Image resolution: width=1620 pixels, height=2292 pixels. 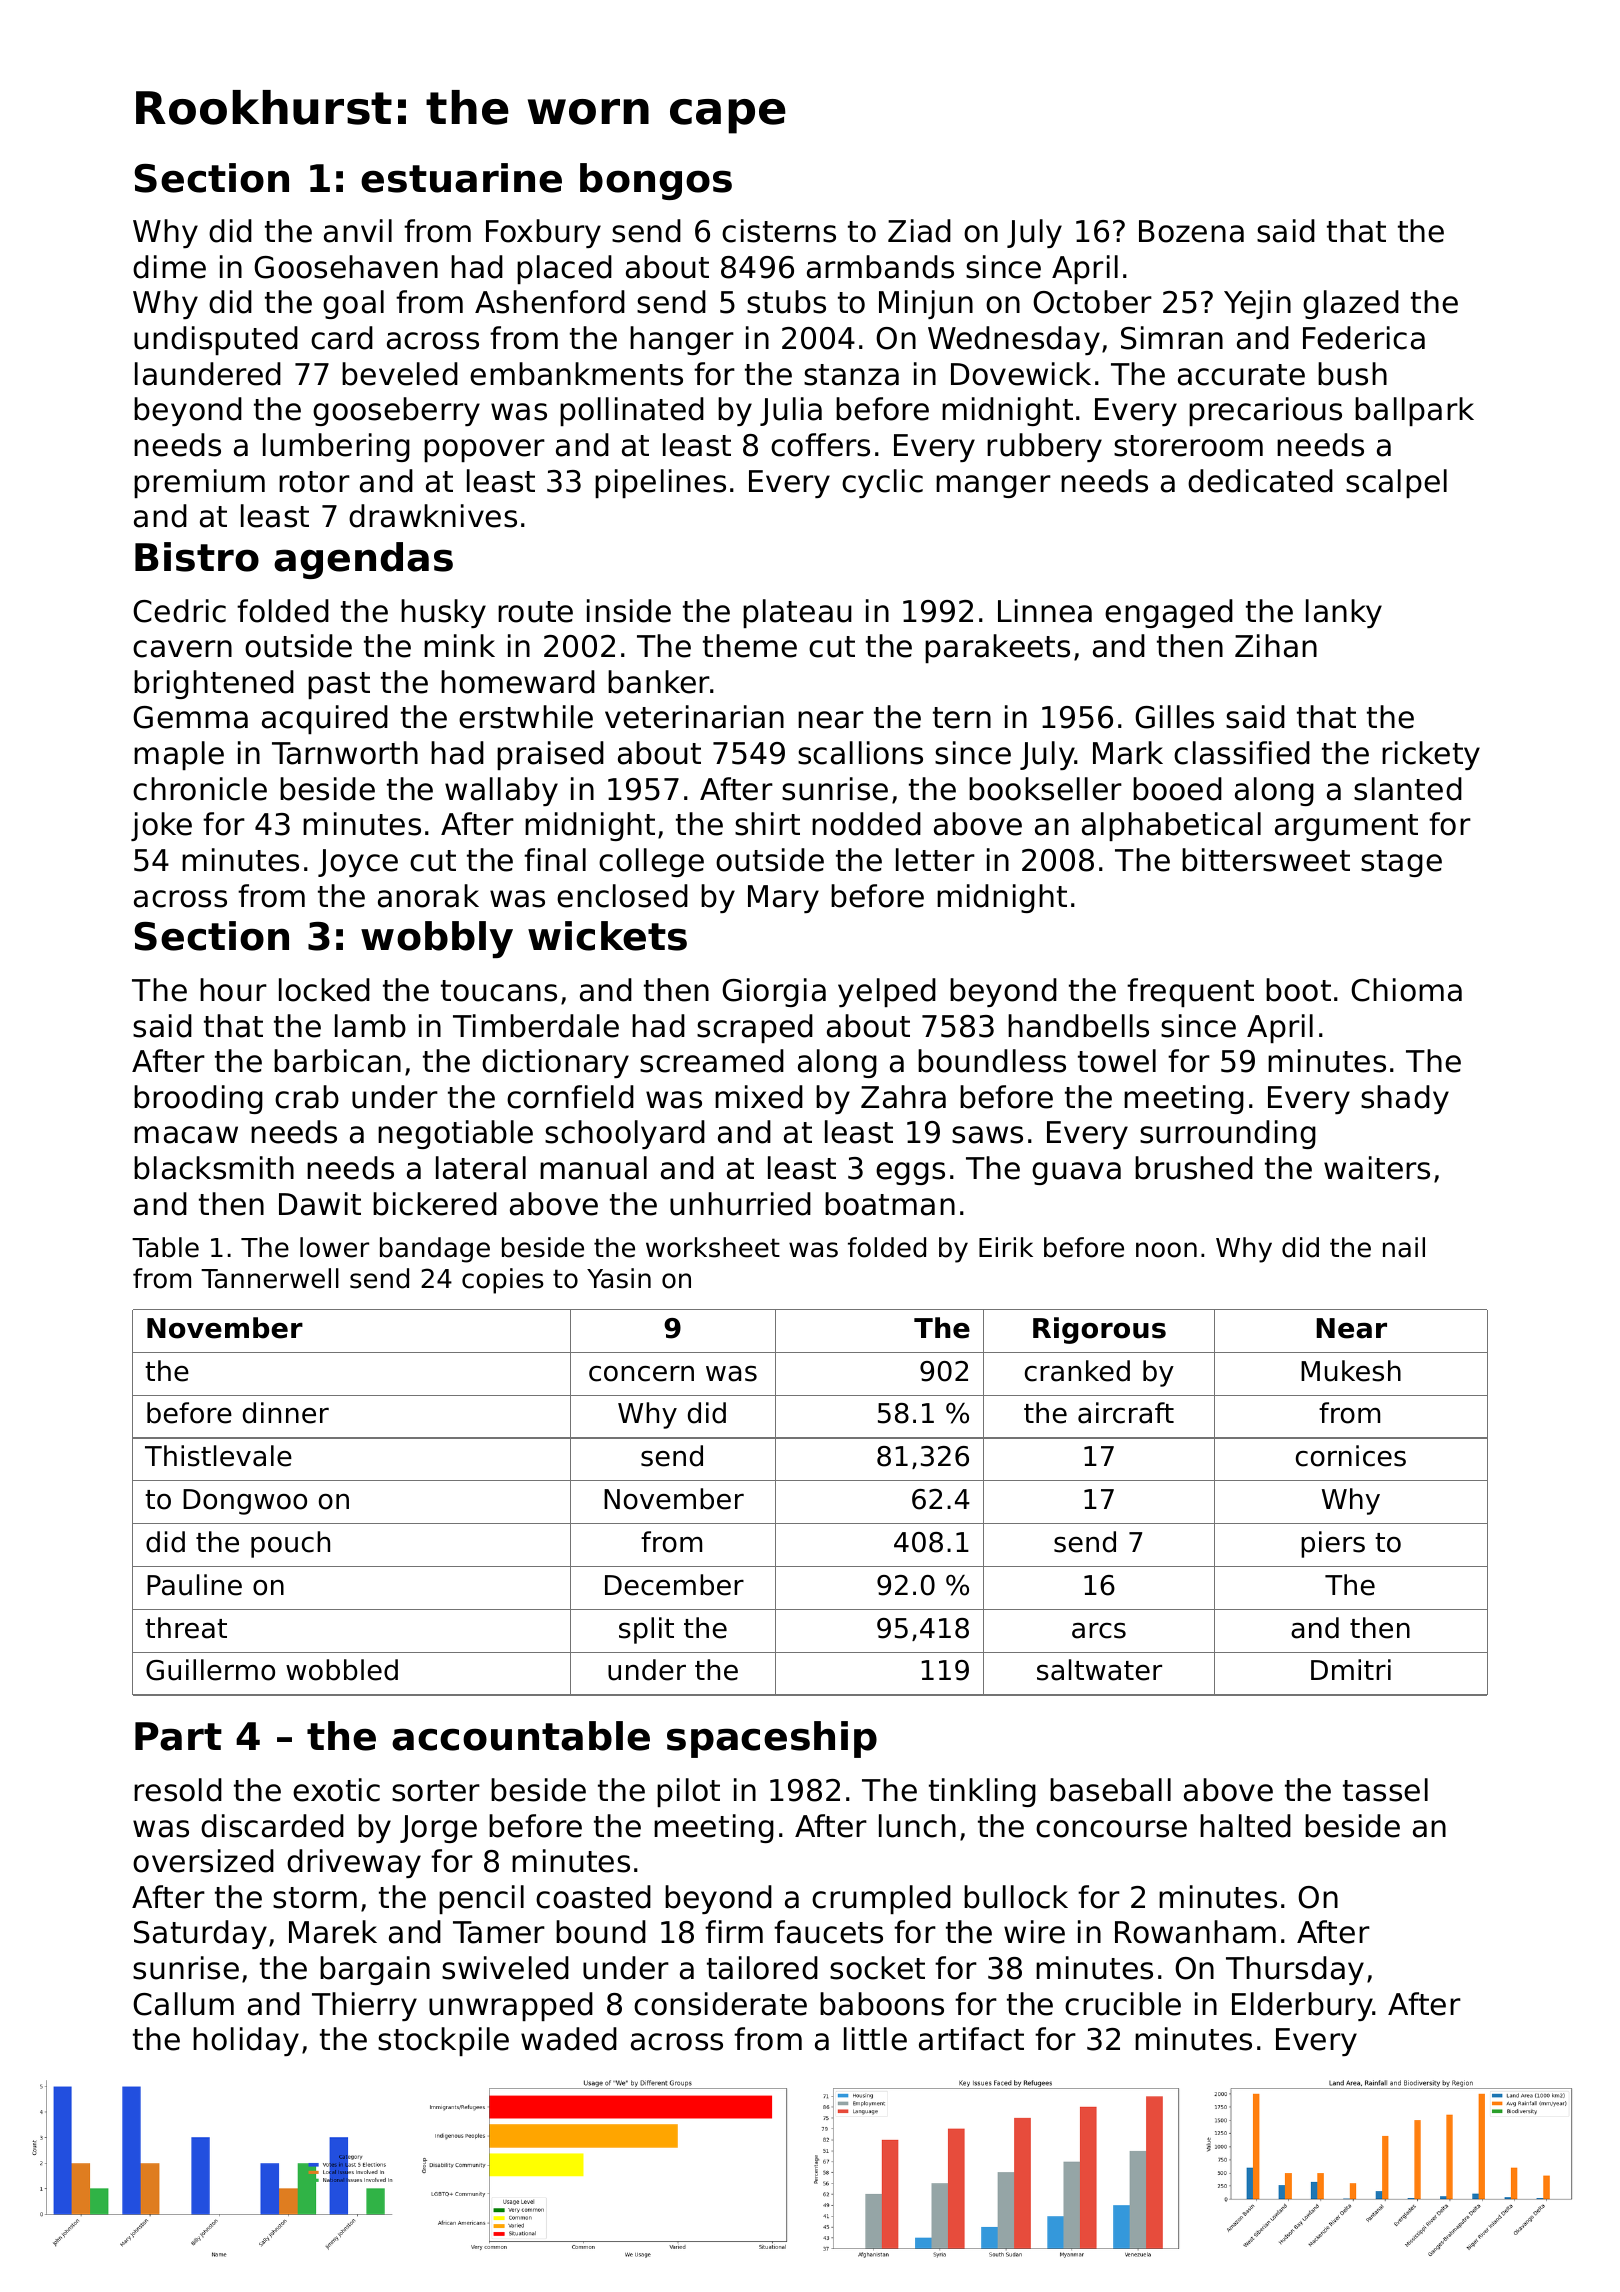 What do you see at coordinates (245, 1502) in the image?
I see `Dongwoo` at bounding box center [245, 1502].
